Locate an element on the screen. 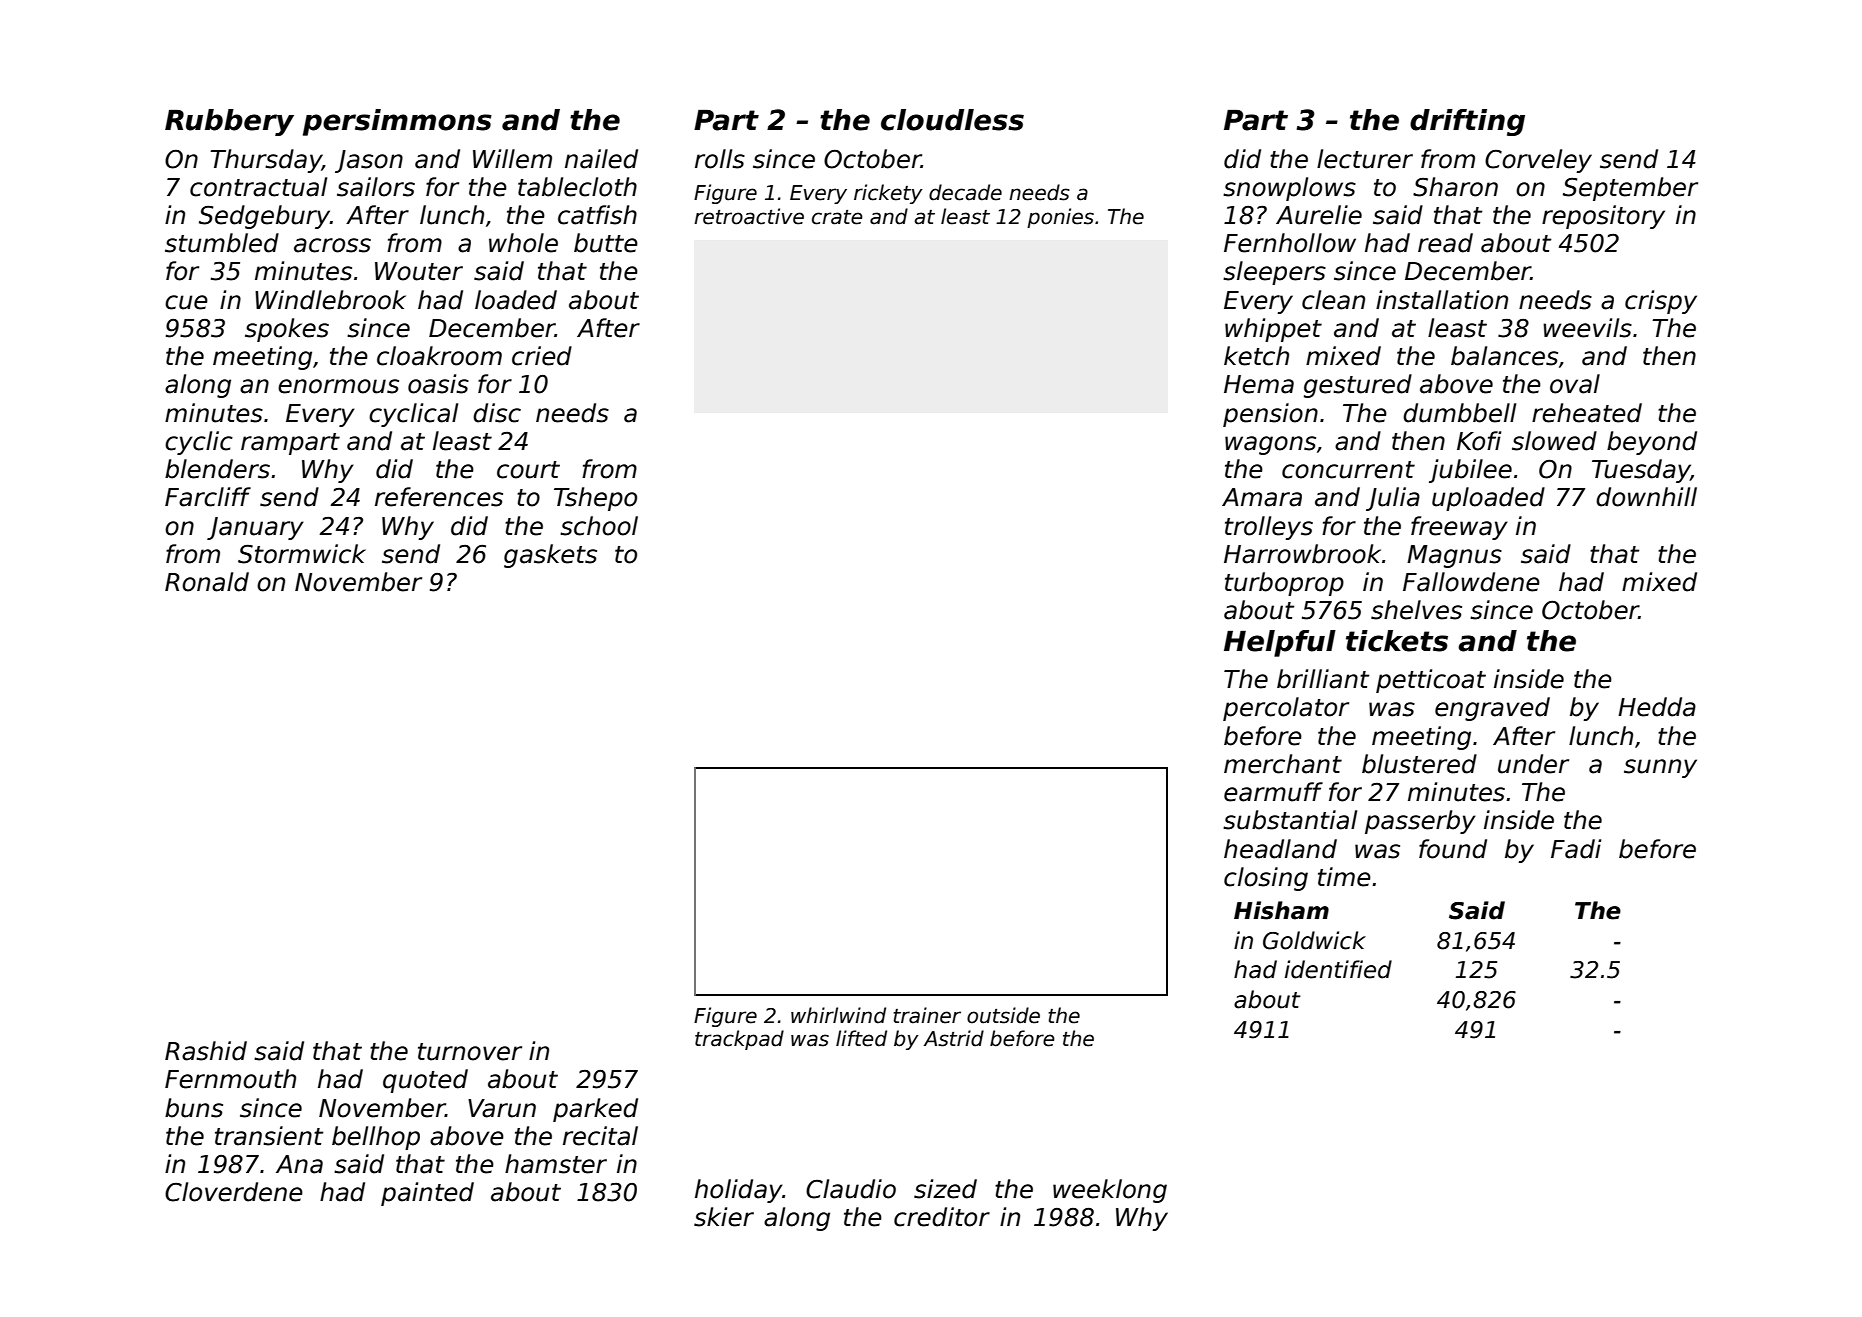 This screenshot has height=1317, width=1862. Harrowbrook is located at coordinates (1302, 554).
